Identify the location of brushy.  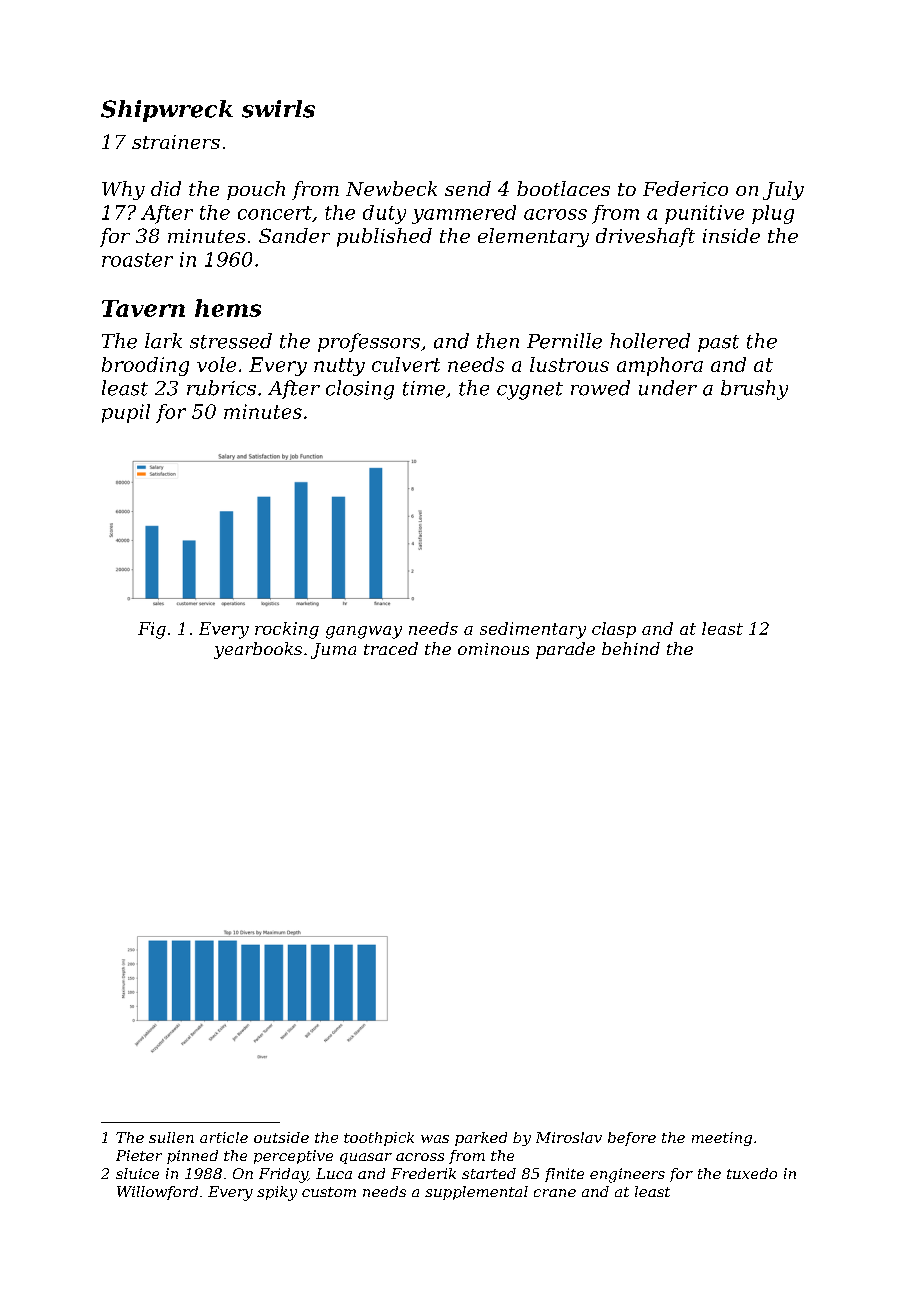
(754, 390).
